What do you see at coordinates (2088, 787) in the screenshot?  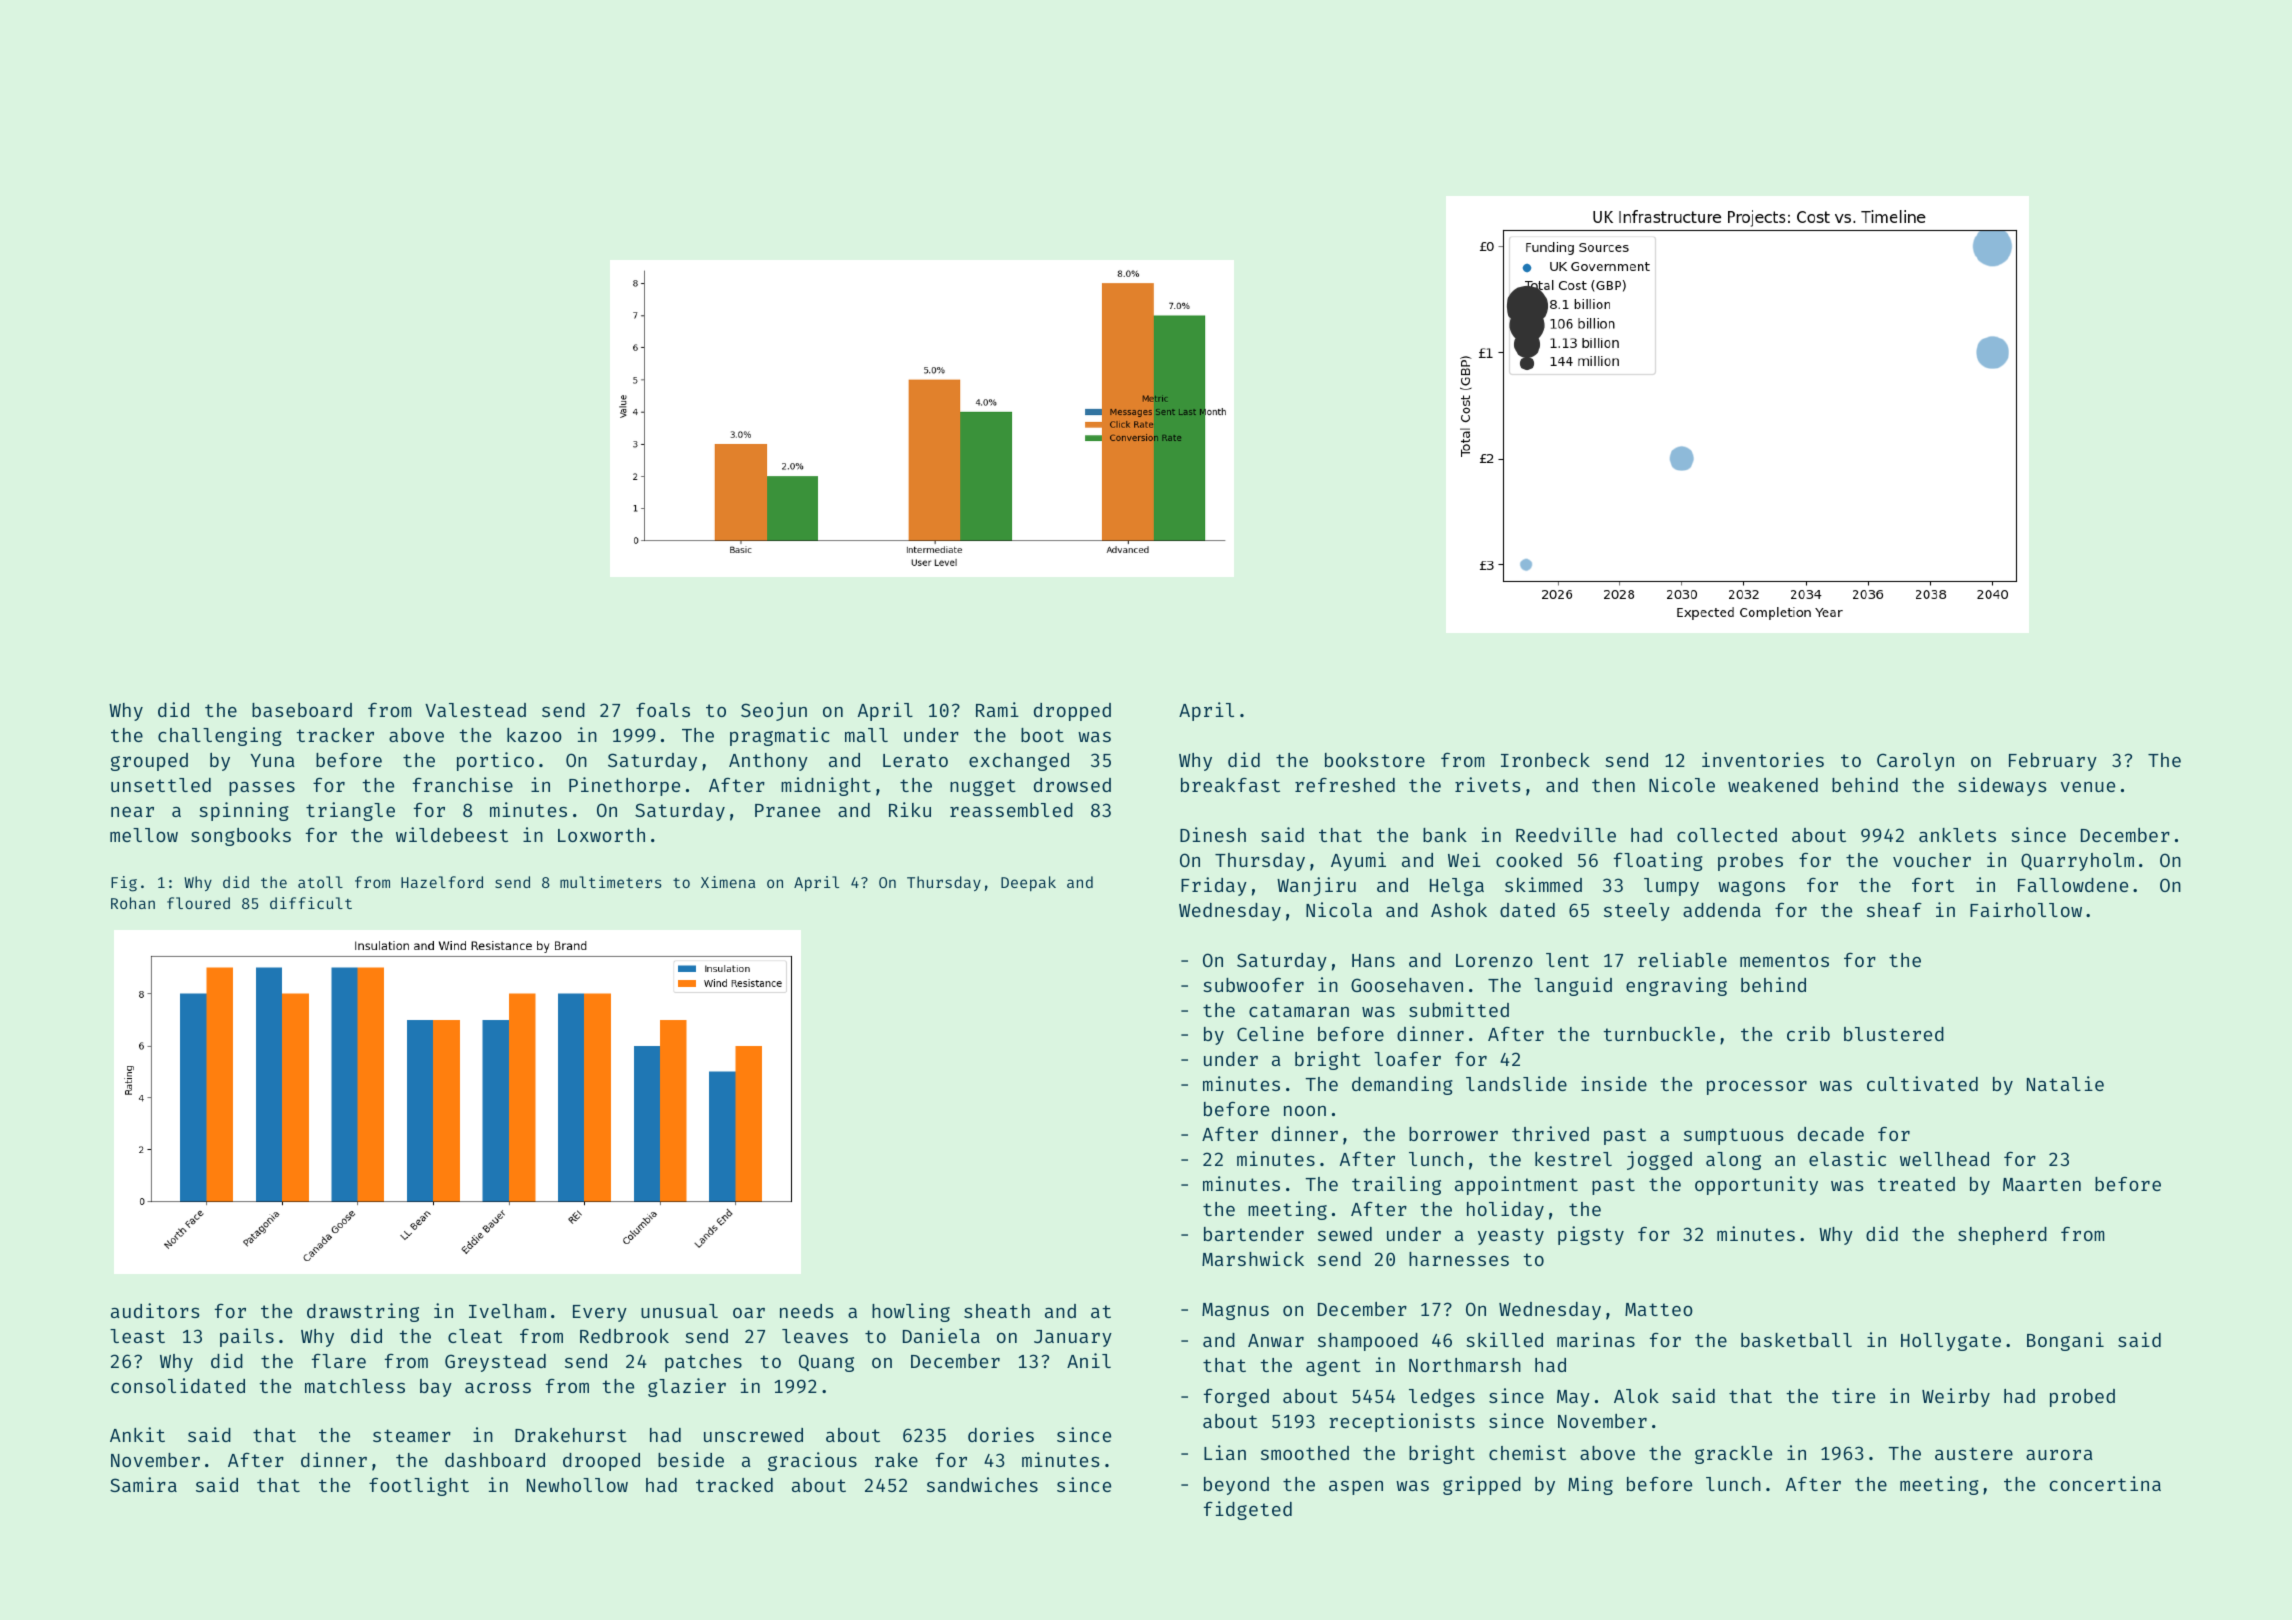 I see `venue` at bounding box center [2088, 787].
